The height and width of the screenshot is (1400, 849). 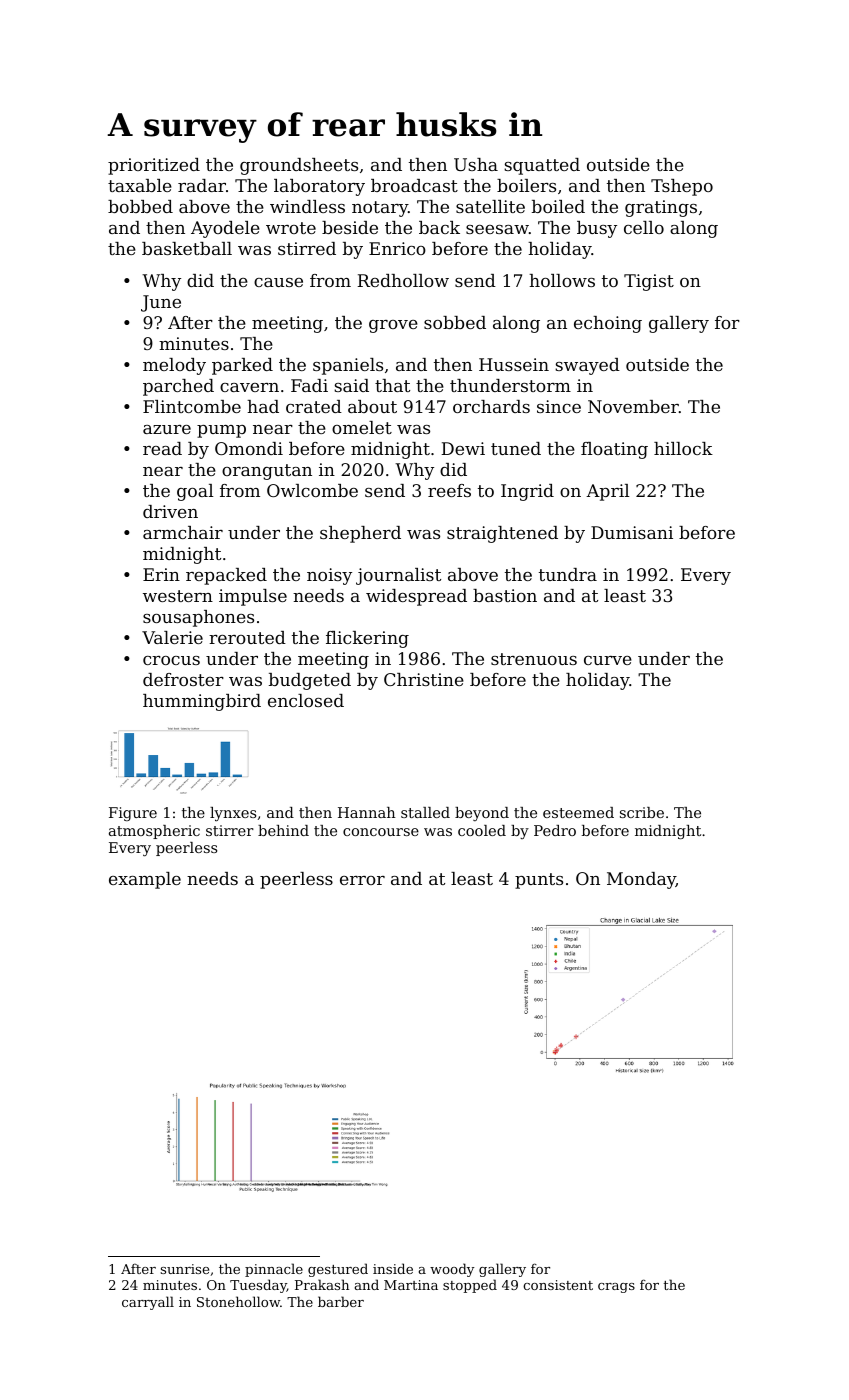 I want to click on strenuous, so click(x=534, y=659).
